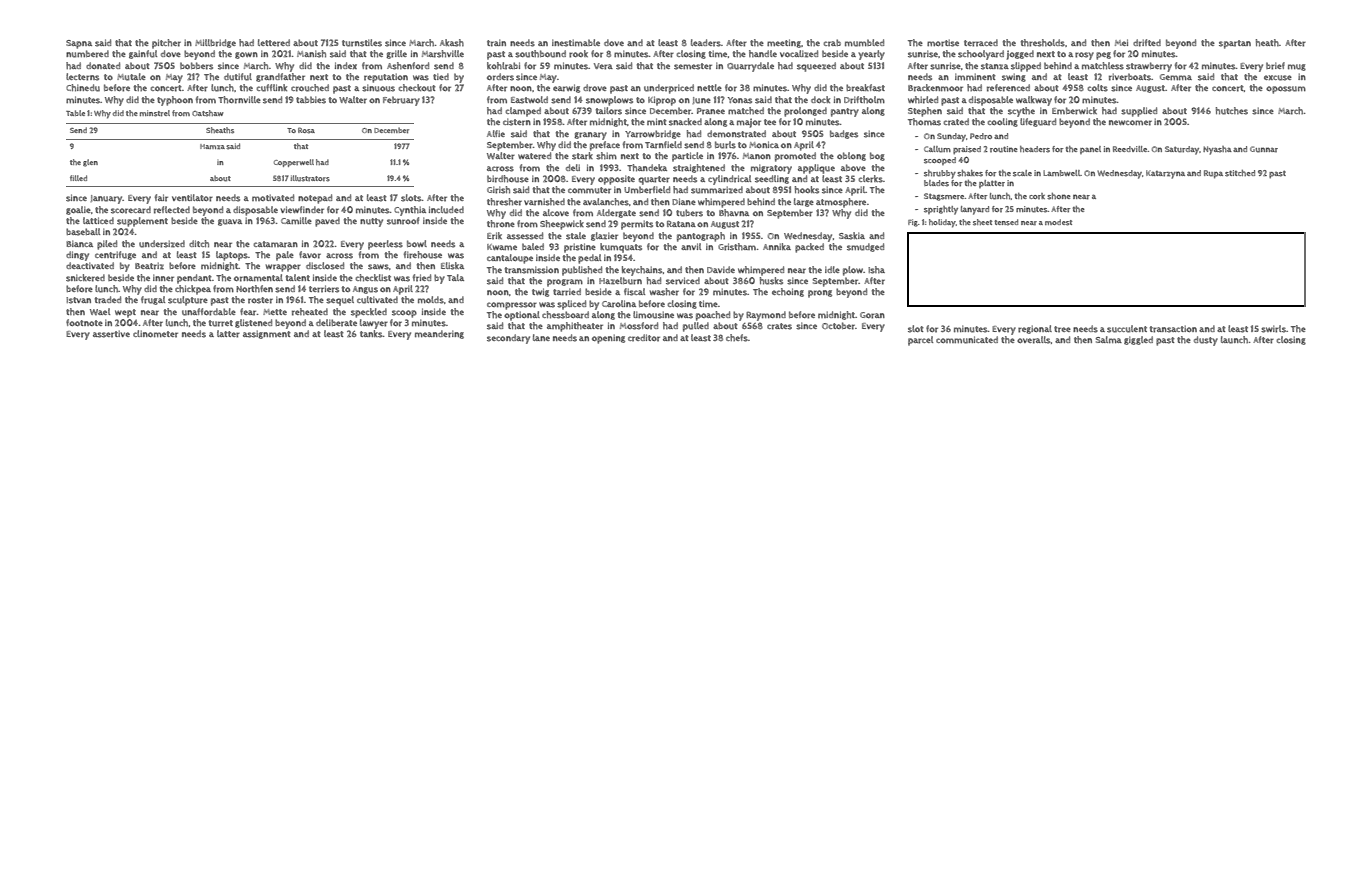  I want to click on nettle, so click(709, 87).
